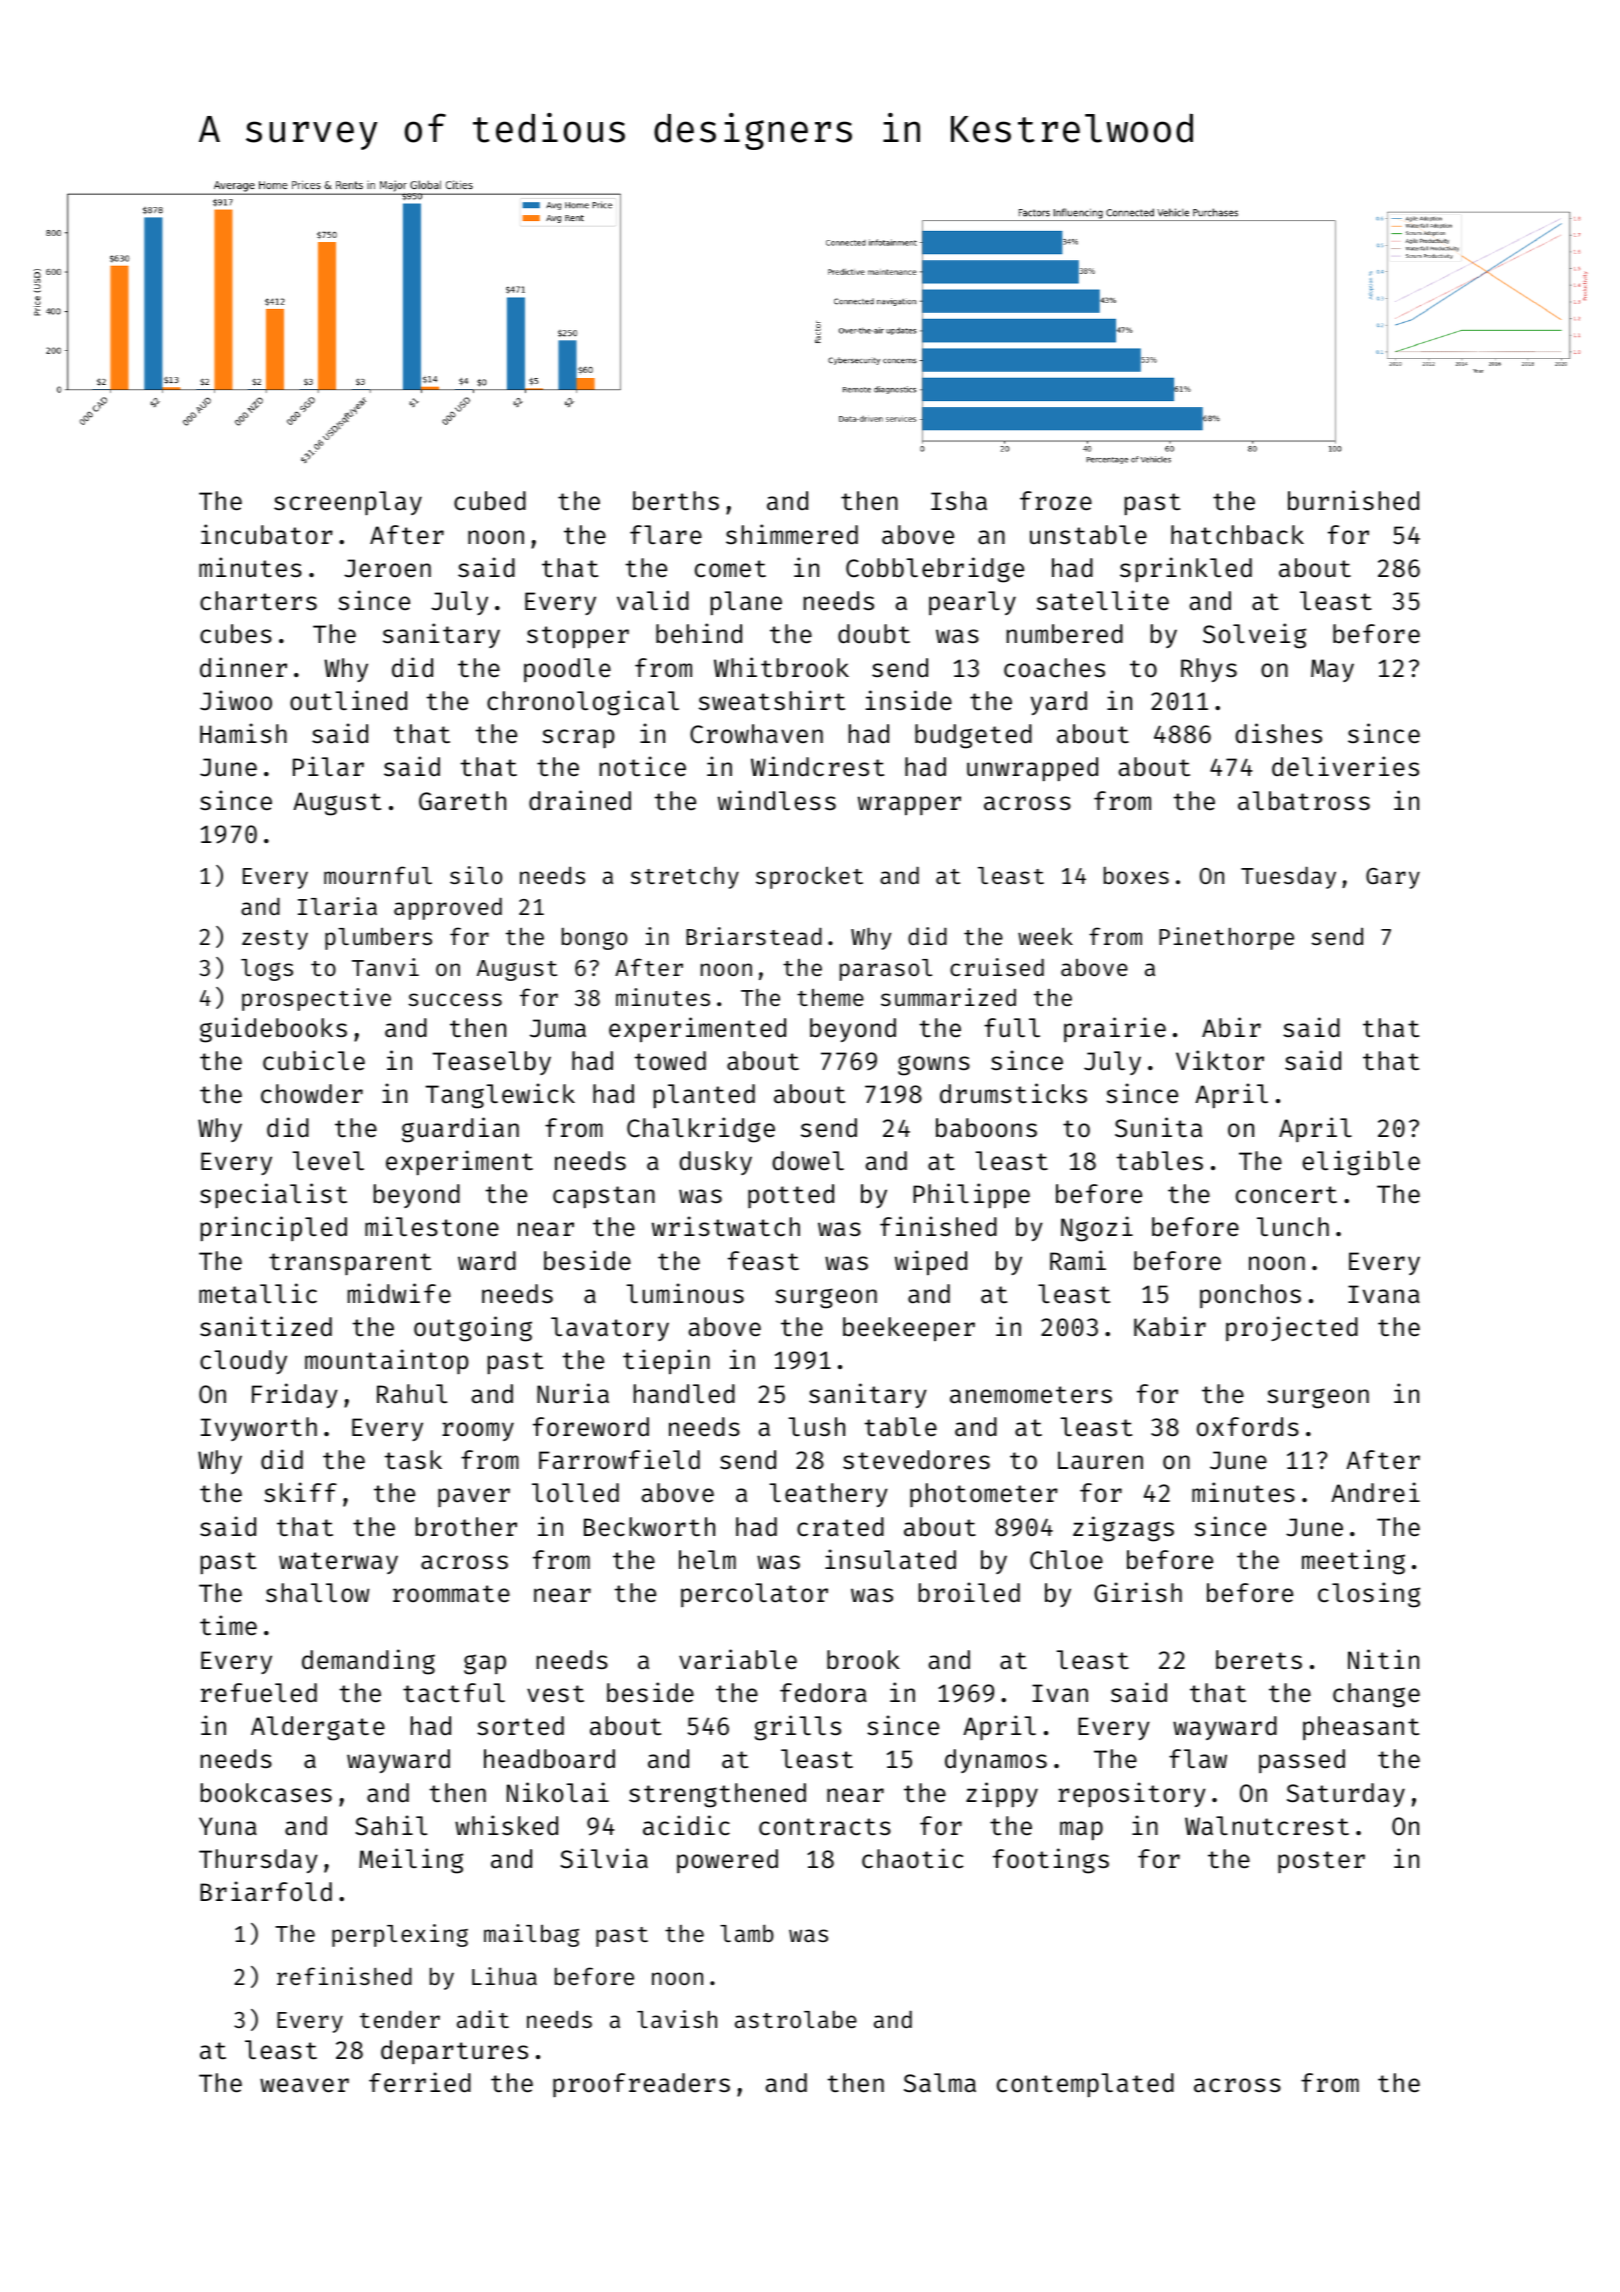 This screenshot has width=1620, height=2292. What do you see at coordinates (959, 501) in the screenshot?
I see `Isha` at bounding box center [959, 501].
